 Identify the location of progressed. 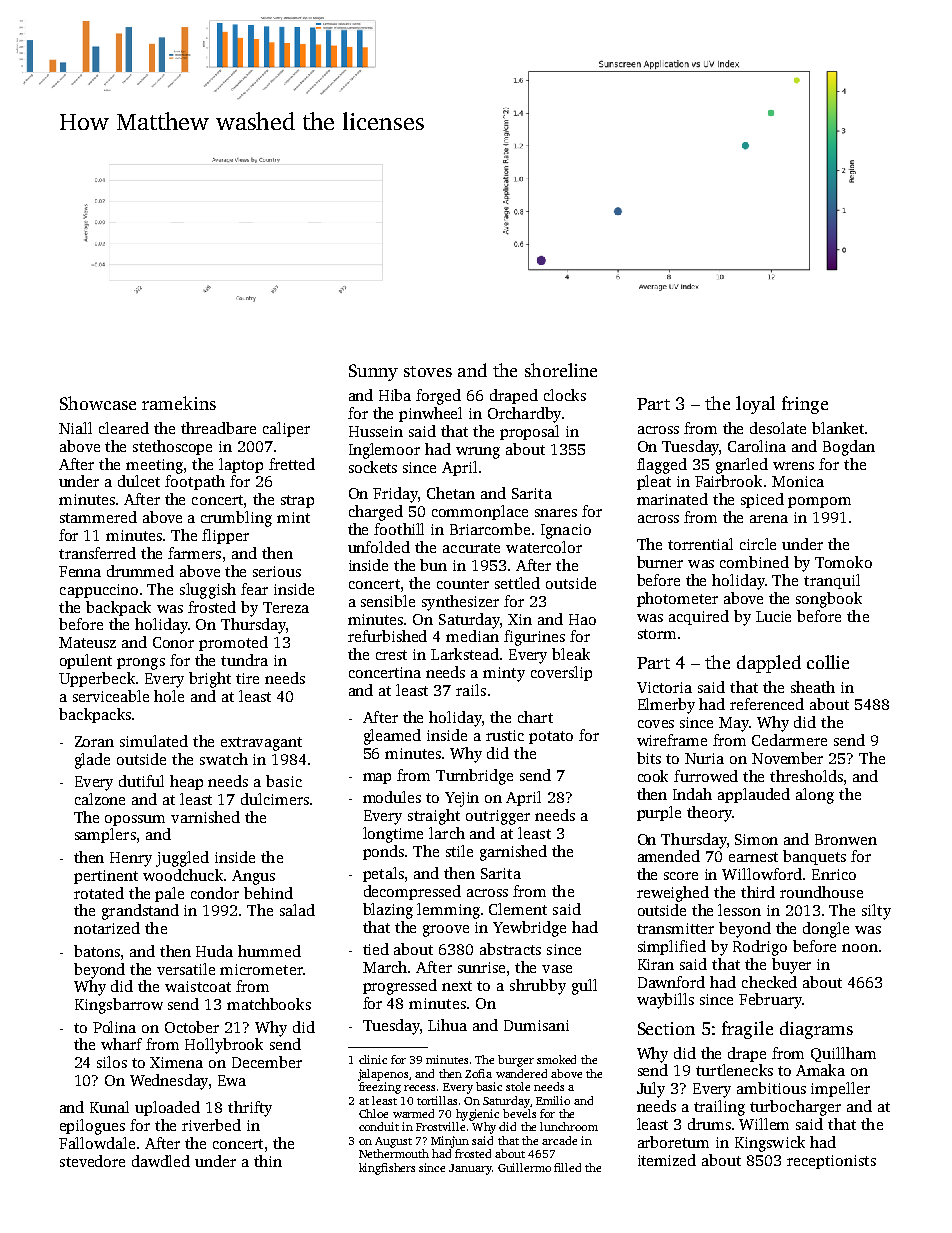
(400, 987).
